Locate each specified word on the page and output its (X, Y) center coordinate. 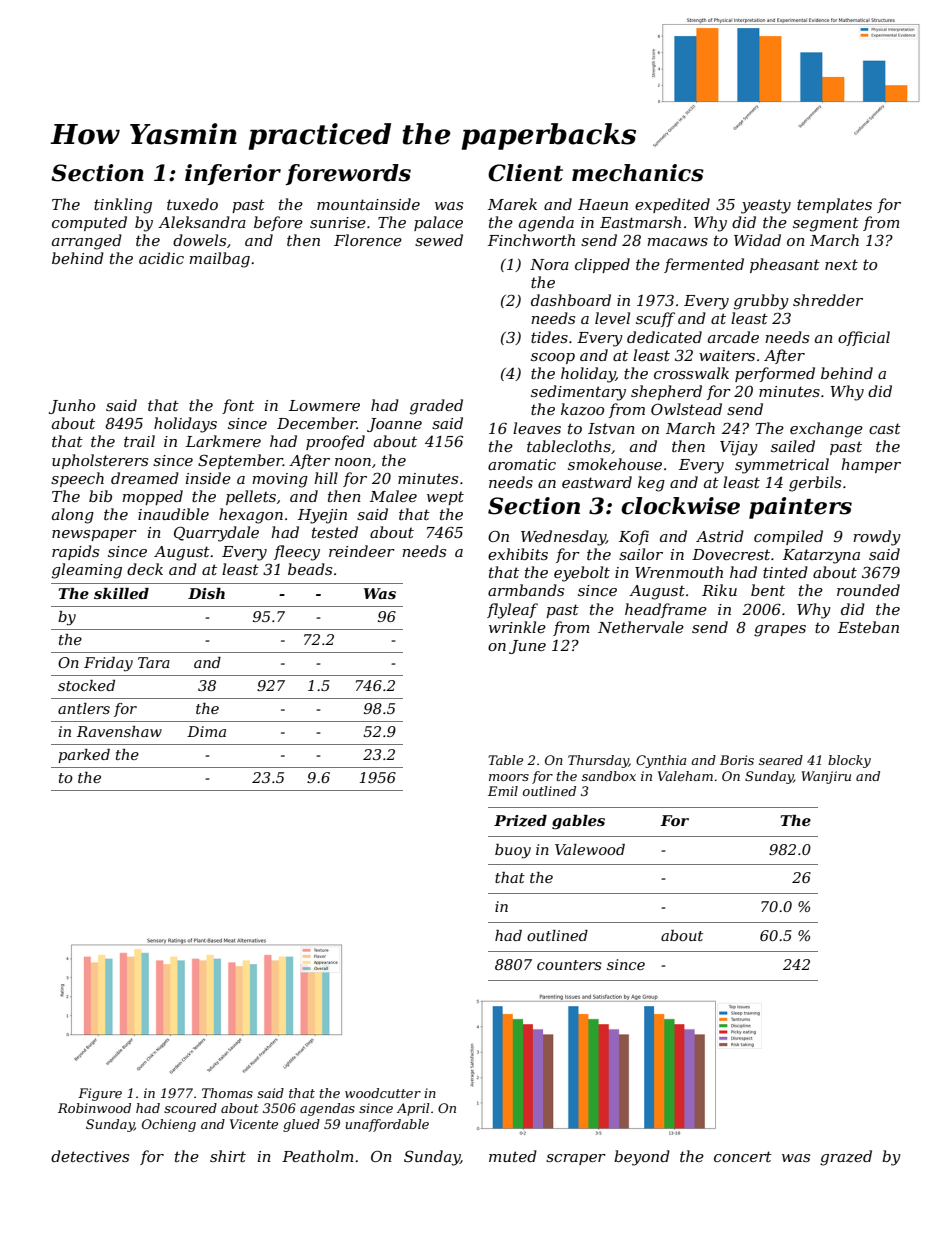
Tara (154, 662)
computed (89, 223)
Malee (393, 496)
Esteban (868, 627)
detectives (90, 1156)
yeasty (766, 206)
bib (100, 496)
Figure (100, 1094)
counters (569, 965)
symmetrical (782, 466)
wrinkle (517, 627)
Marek (512, 204)
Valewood (590, 849)
